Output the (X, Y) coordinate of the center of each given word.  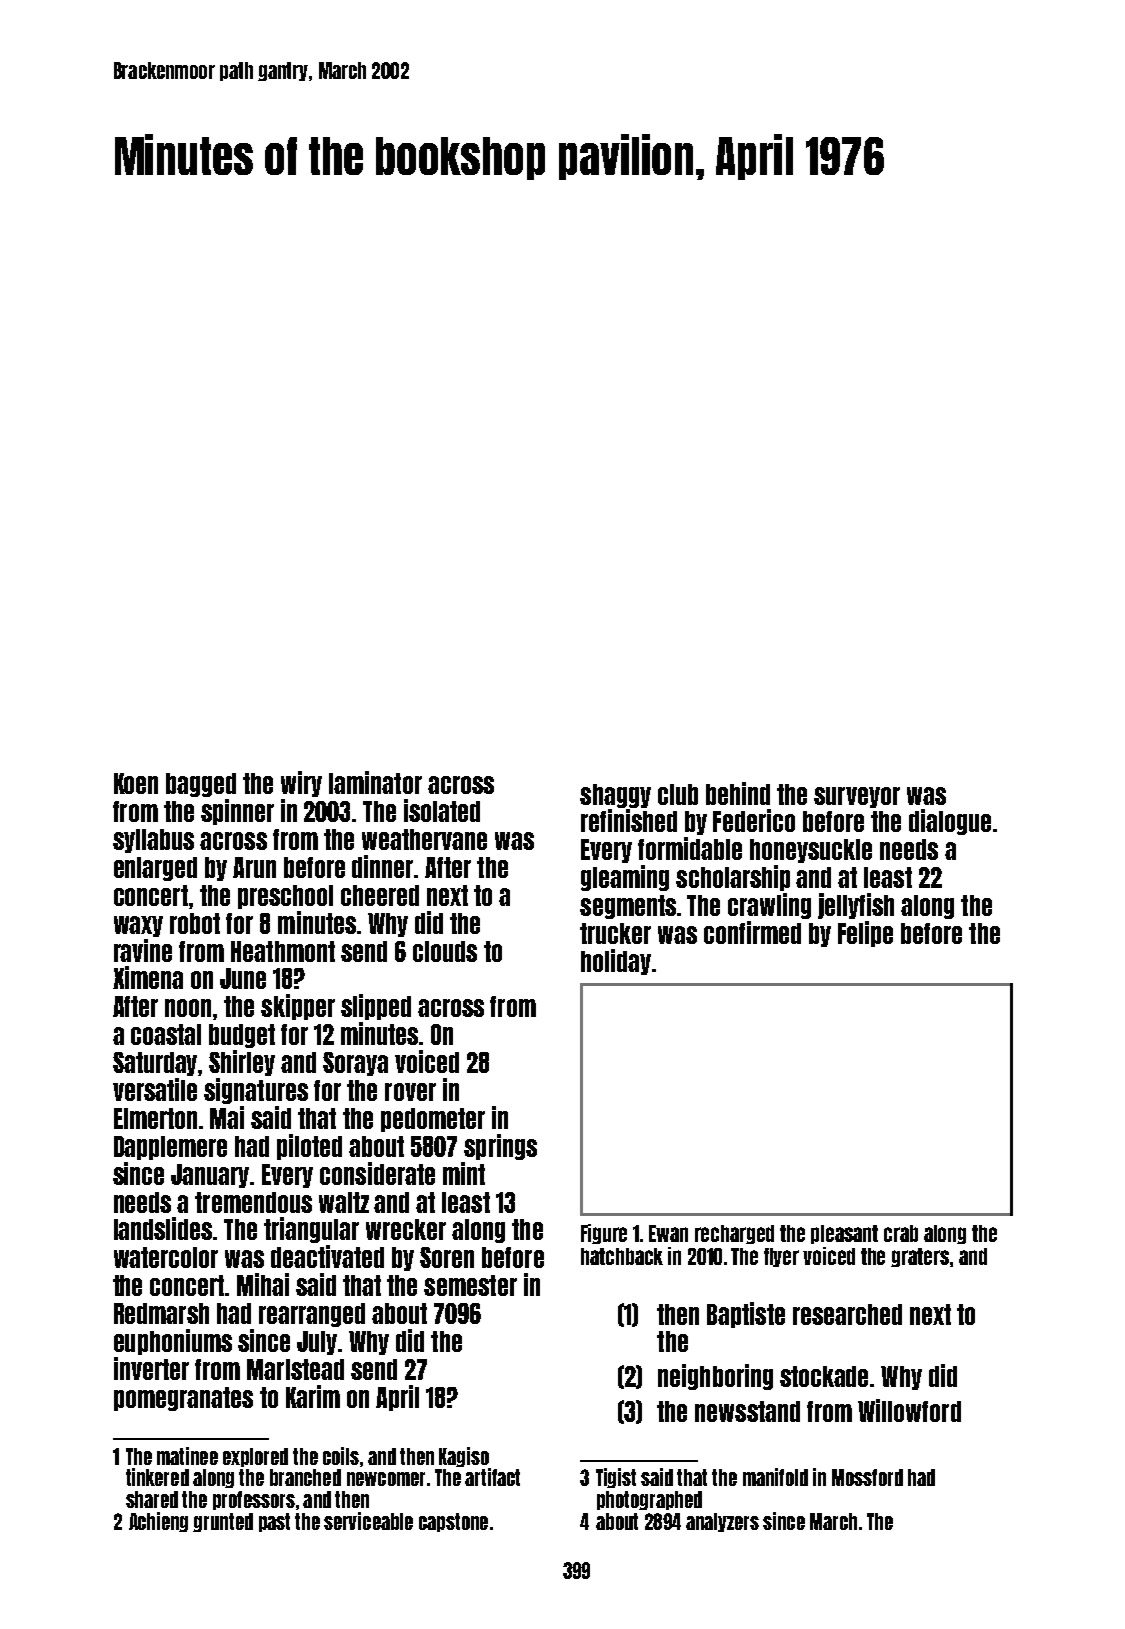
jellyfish (856, 906)
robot (195, 923)
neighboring (715, 1377)
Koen (136, 783)
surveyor (857, 797)
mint (464, 1173)
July (317, 1343)
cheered (380, 895)
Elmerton (155, 1118)
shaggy (615, 796)
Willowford (909, 1410)
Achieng (158, 1522)
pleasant (844, 1234)
